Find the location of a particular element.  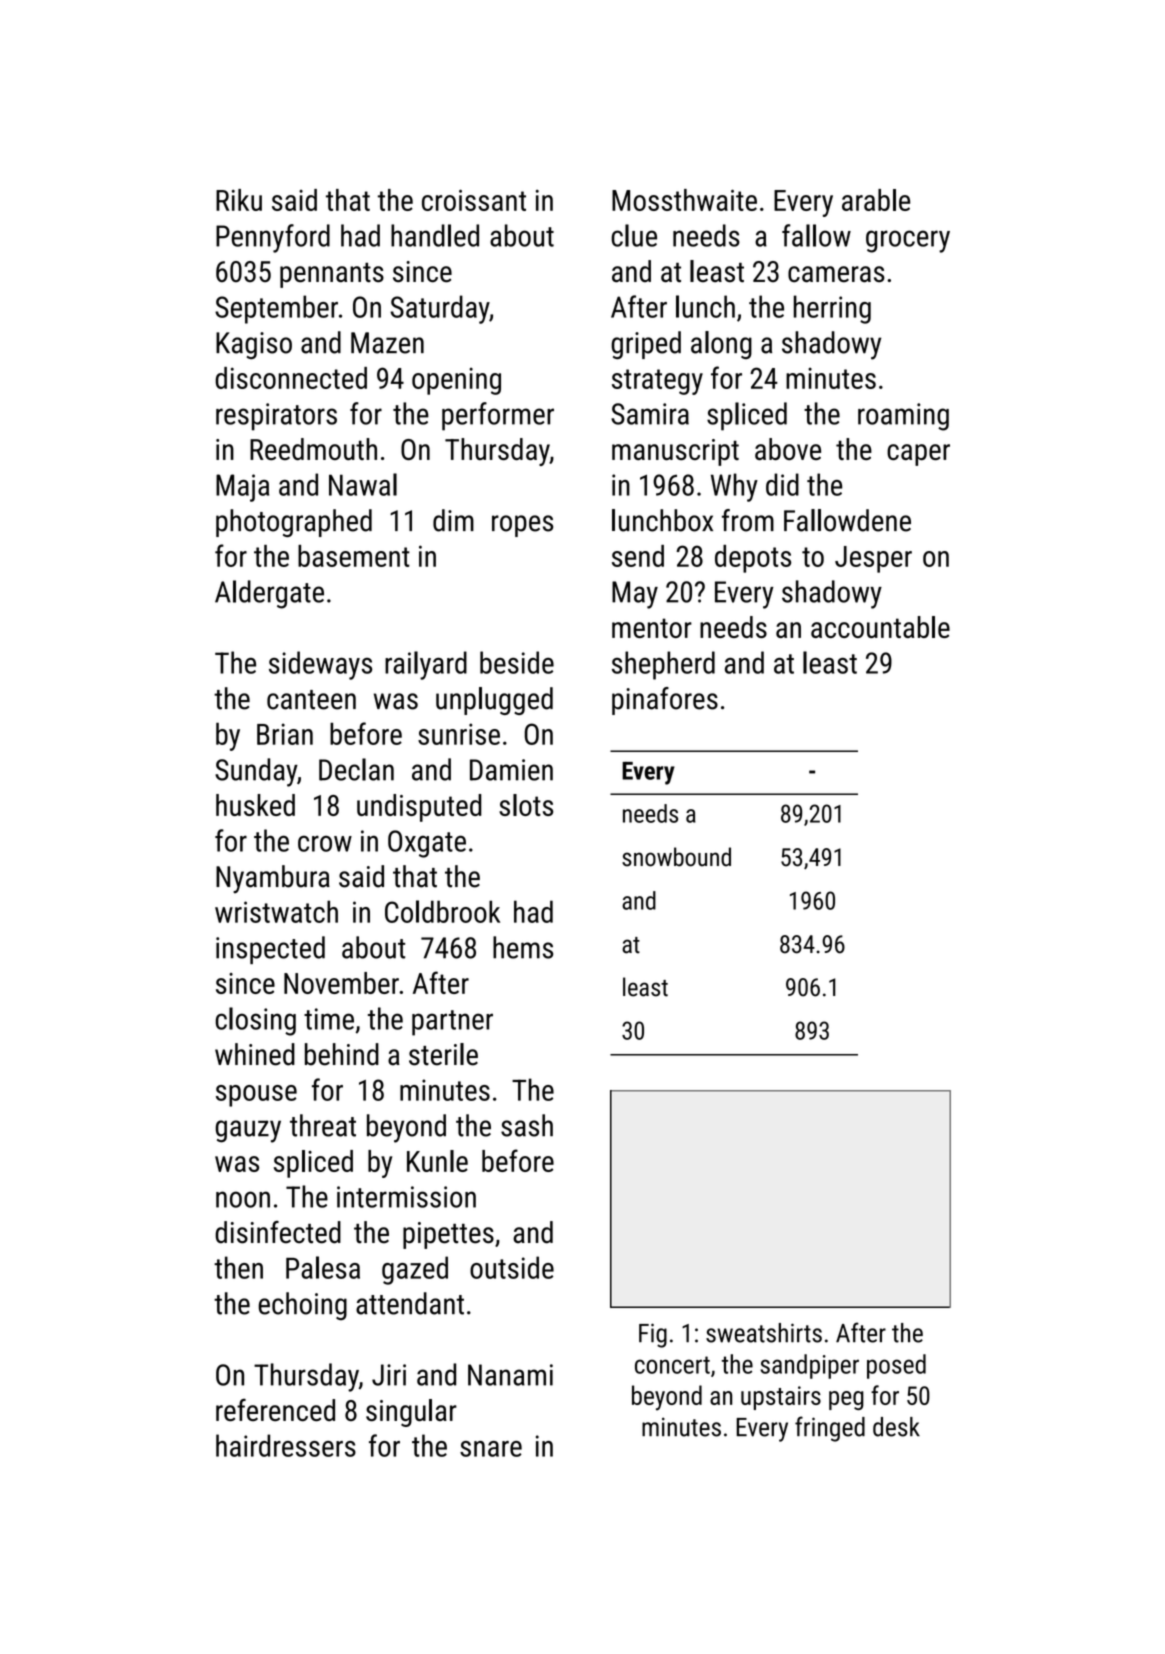

accountable is located at coordinates (880, 627).
